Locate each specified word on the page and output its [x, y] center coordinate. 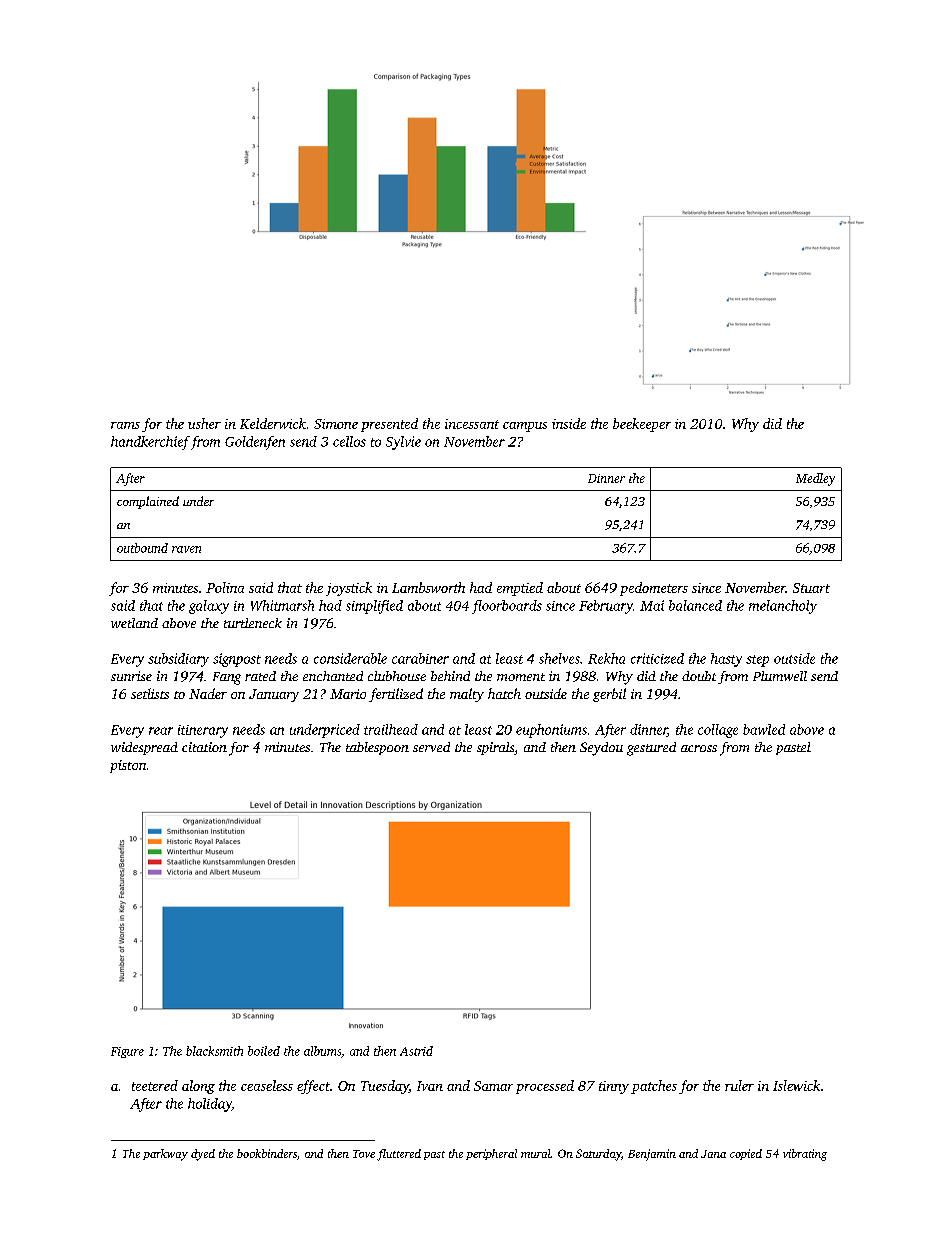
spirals [495, 748]
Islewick [796, 1085]
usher [204, 423]
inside [569, 423]
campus [525, 427]
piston [128, 766]
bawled [764, 729]
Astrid [416, 1051]
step [757, 661]
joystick [349, 589]
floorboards [507, 607]
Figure [127, 1052]
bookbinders [267, 1153]
